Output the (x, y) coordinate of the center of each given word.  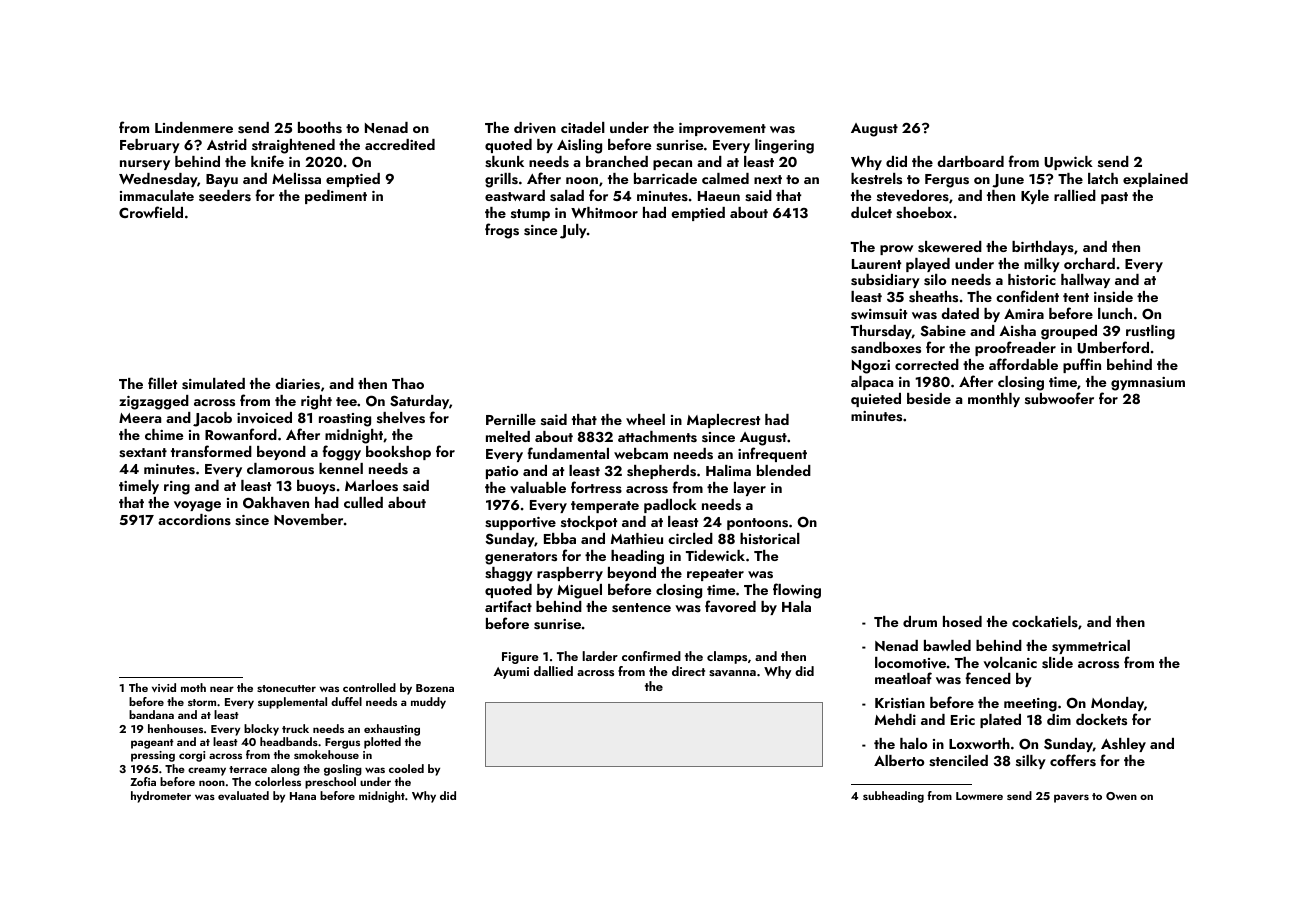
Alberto (899, 760)
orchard (1089, 263)
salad (567, 196)
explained (1155, 180)
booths (320, 127)
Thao (408, 383)
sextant (143, 453)
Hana (303, 796)
